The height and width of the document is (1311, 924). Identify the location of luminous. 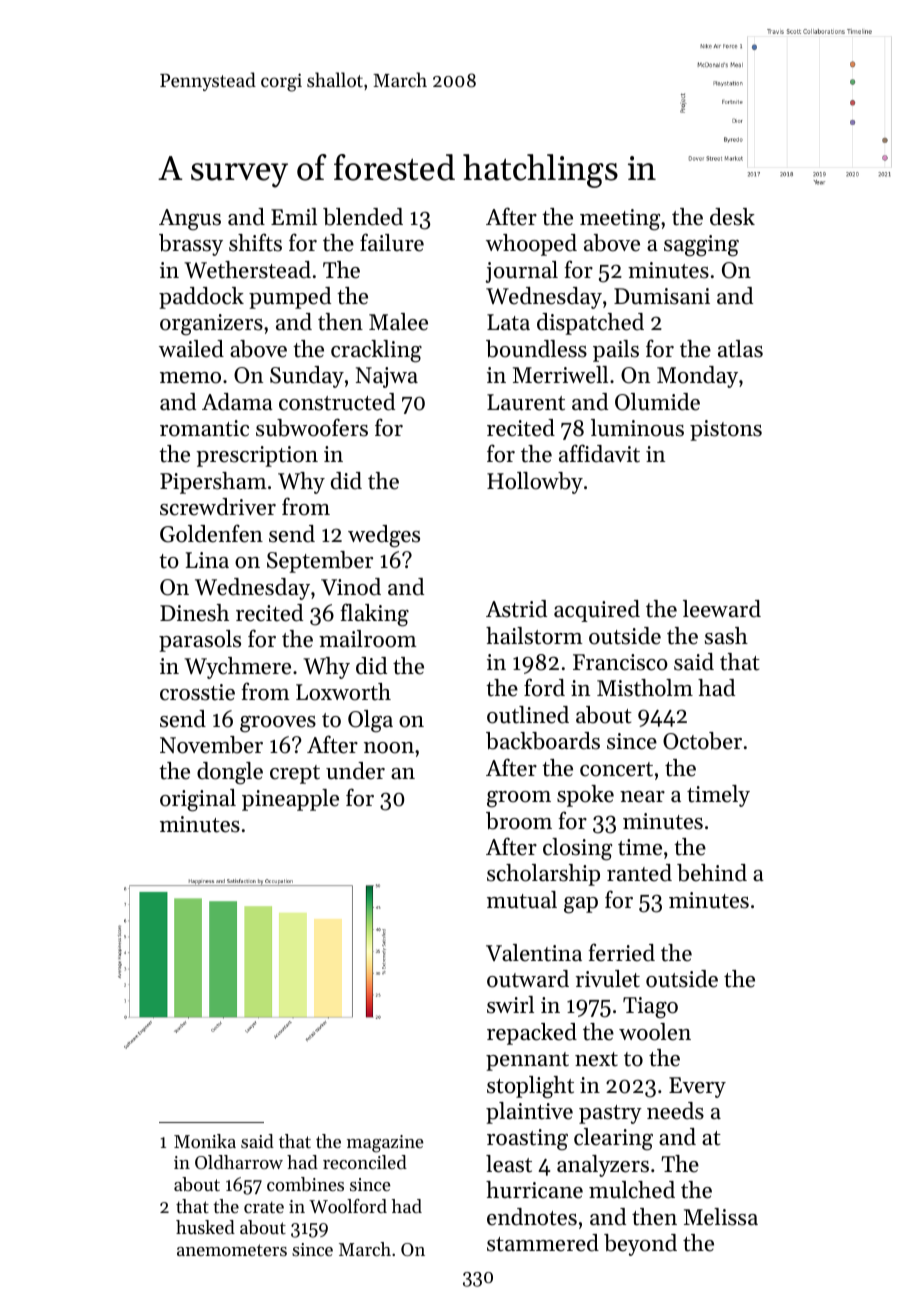
(637, 428).
